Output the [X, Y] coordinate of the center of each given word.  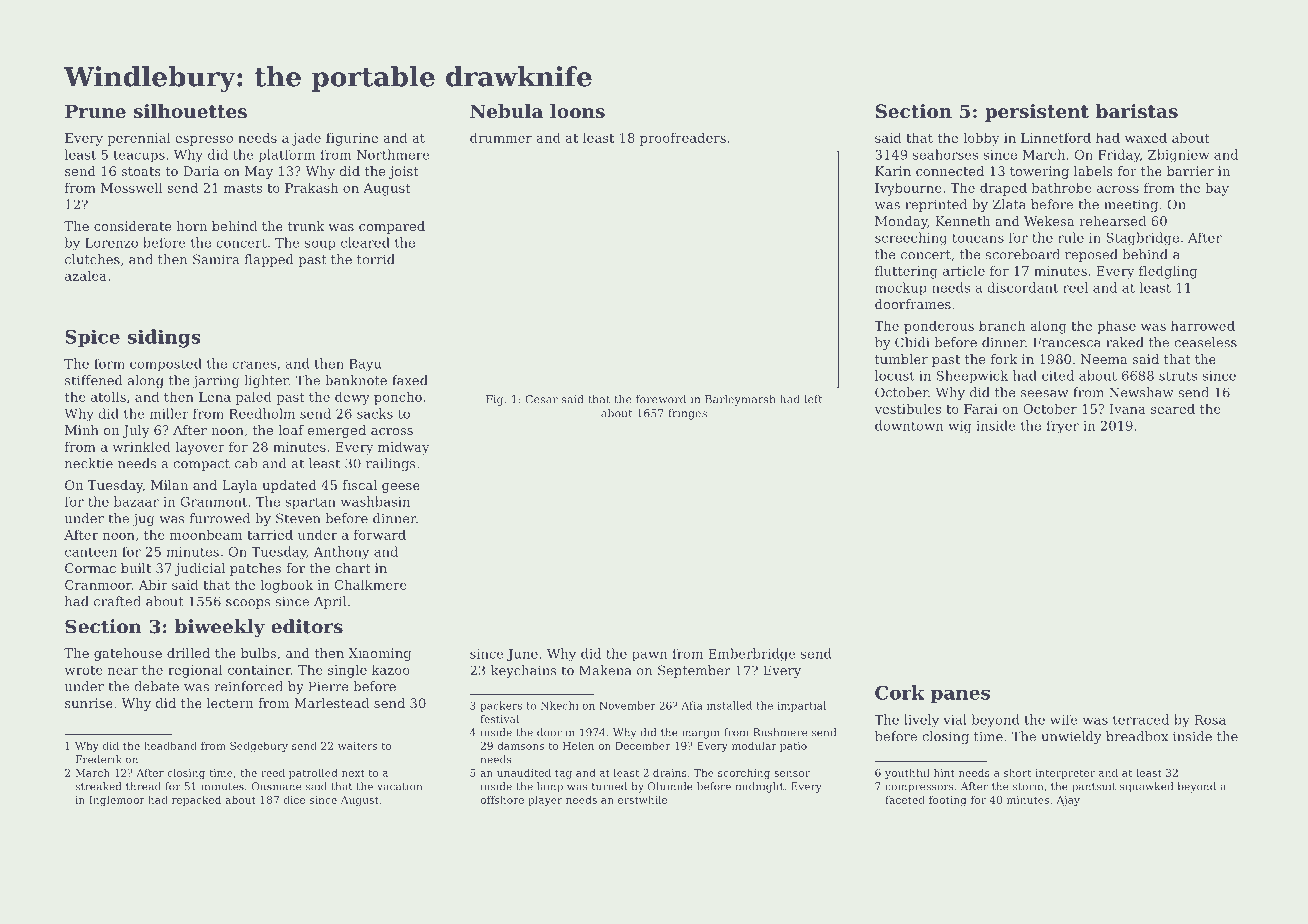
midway [403, 448]
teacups [139, 156]
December [643, 745]
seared [1173, 408]
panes [960, 696]
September [694, 671]
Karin [893, 171]
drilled [188, 653]
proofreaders [683, 139]
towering [1039, 172]
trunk [306, 226]
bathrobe [1061, 187]
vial [955, 719]
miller [169, 413]
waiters [357, 746]
